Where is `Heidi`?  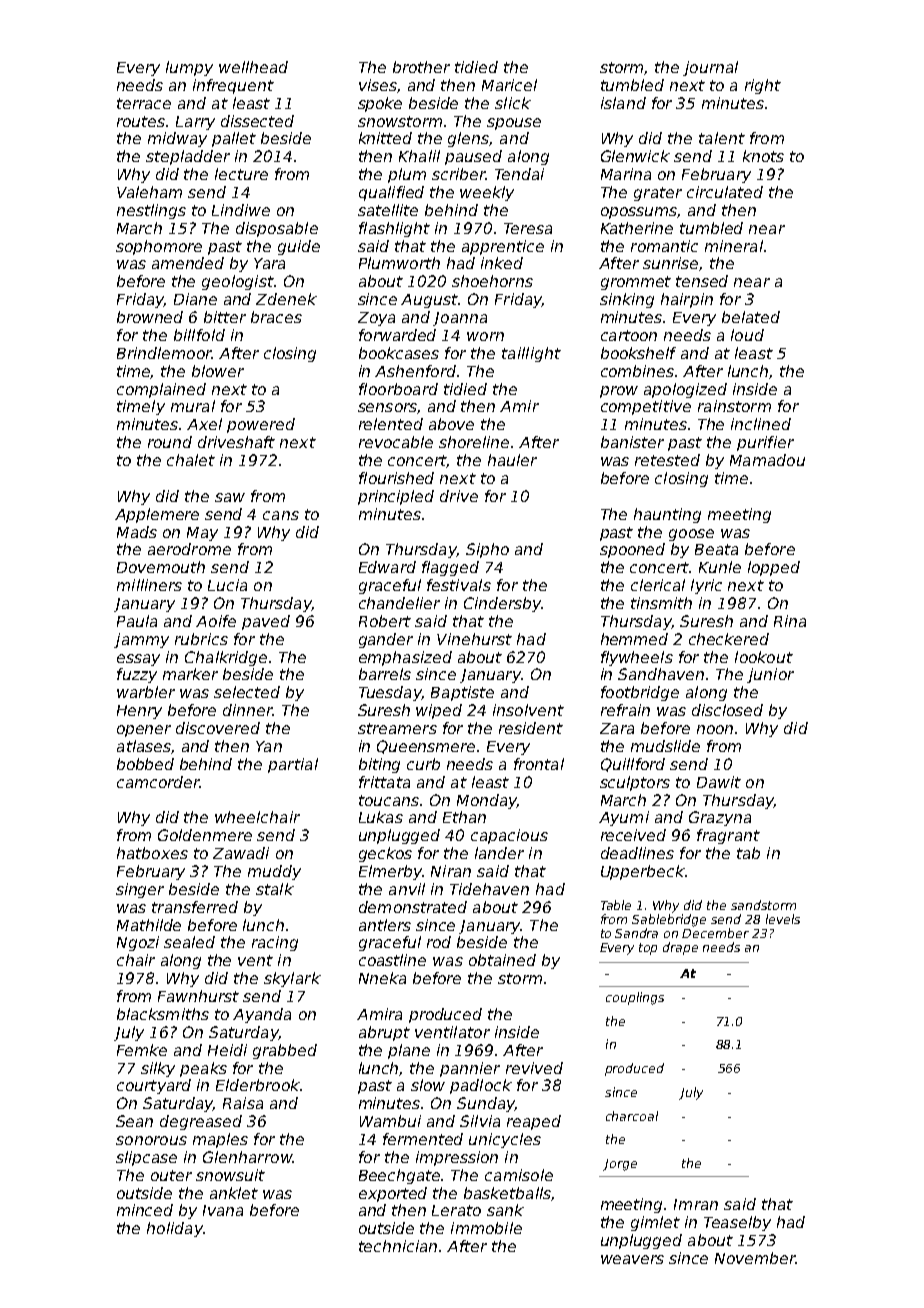 Heidi is located at coordinates (227, 1050).
